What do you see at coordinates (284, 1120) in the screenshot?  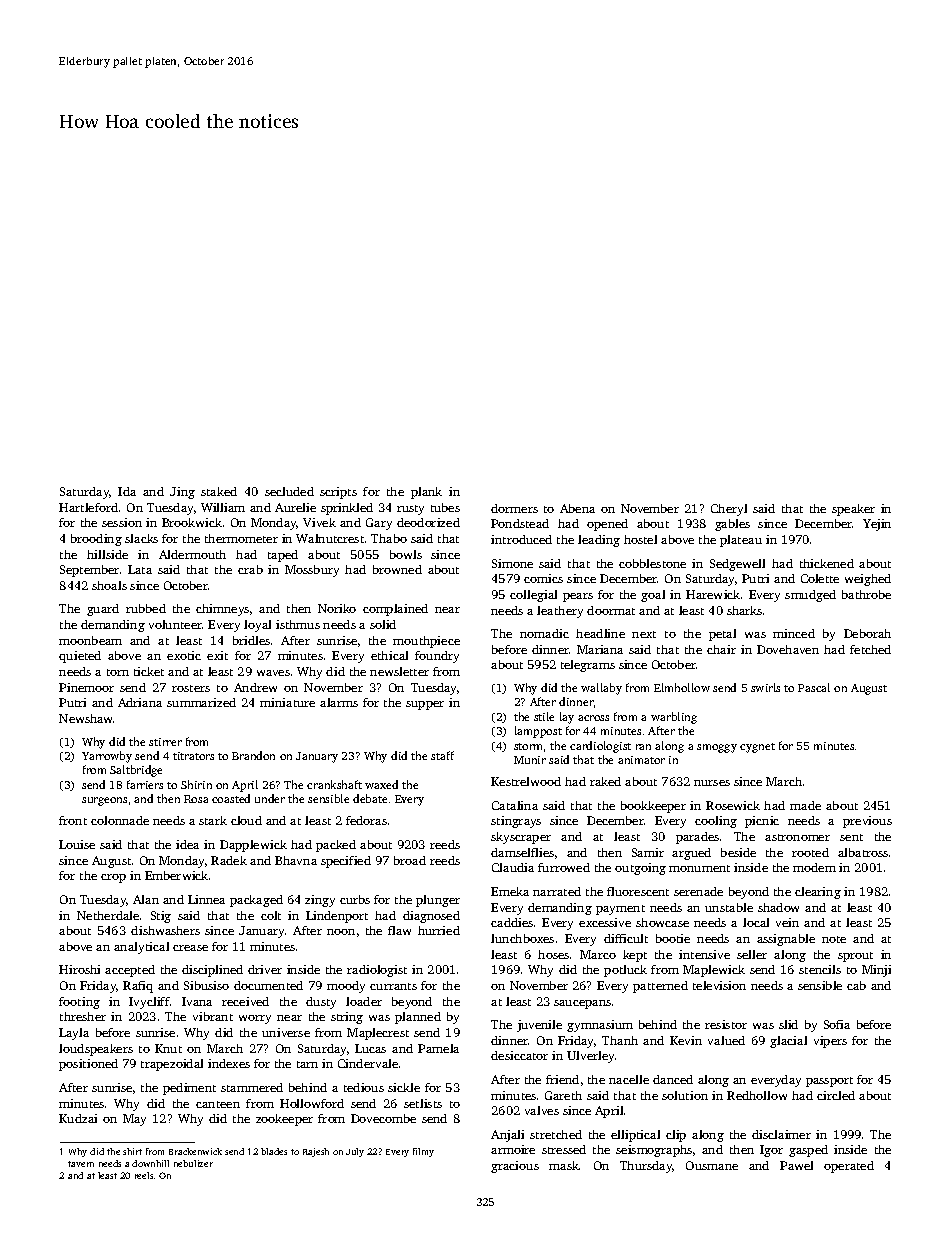 I see `zookeeper` at bounding box center [284, 1120].
